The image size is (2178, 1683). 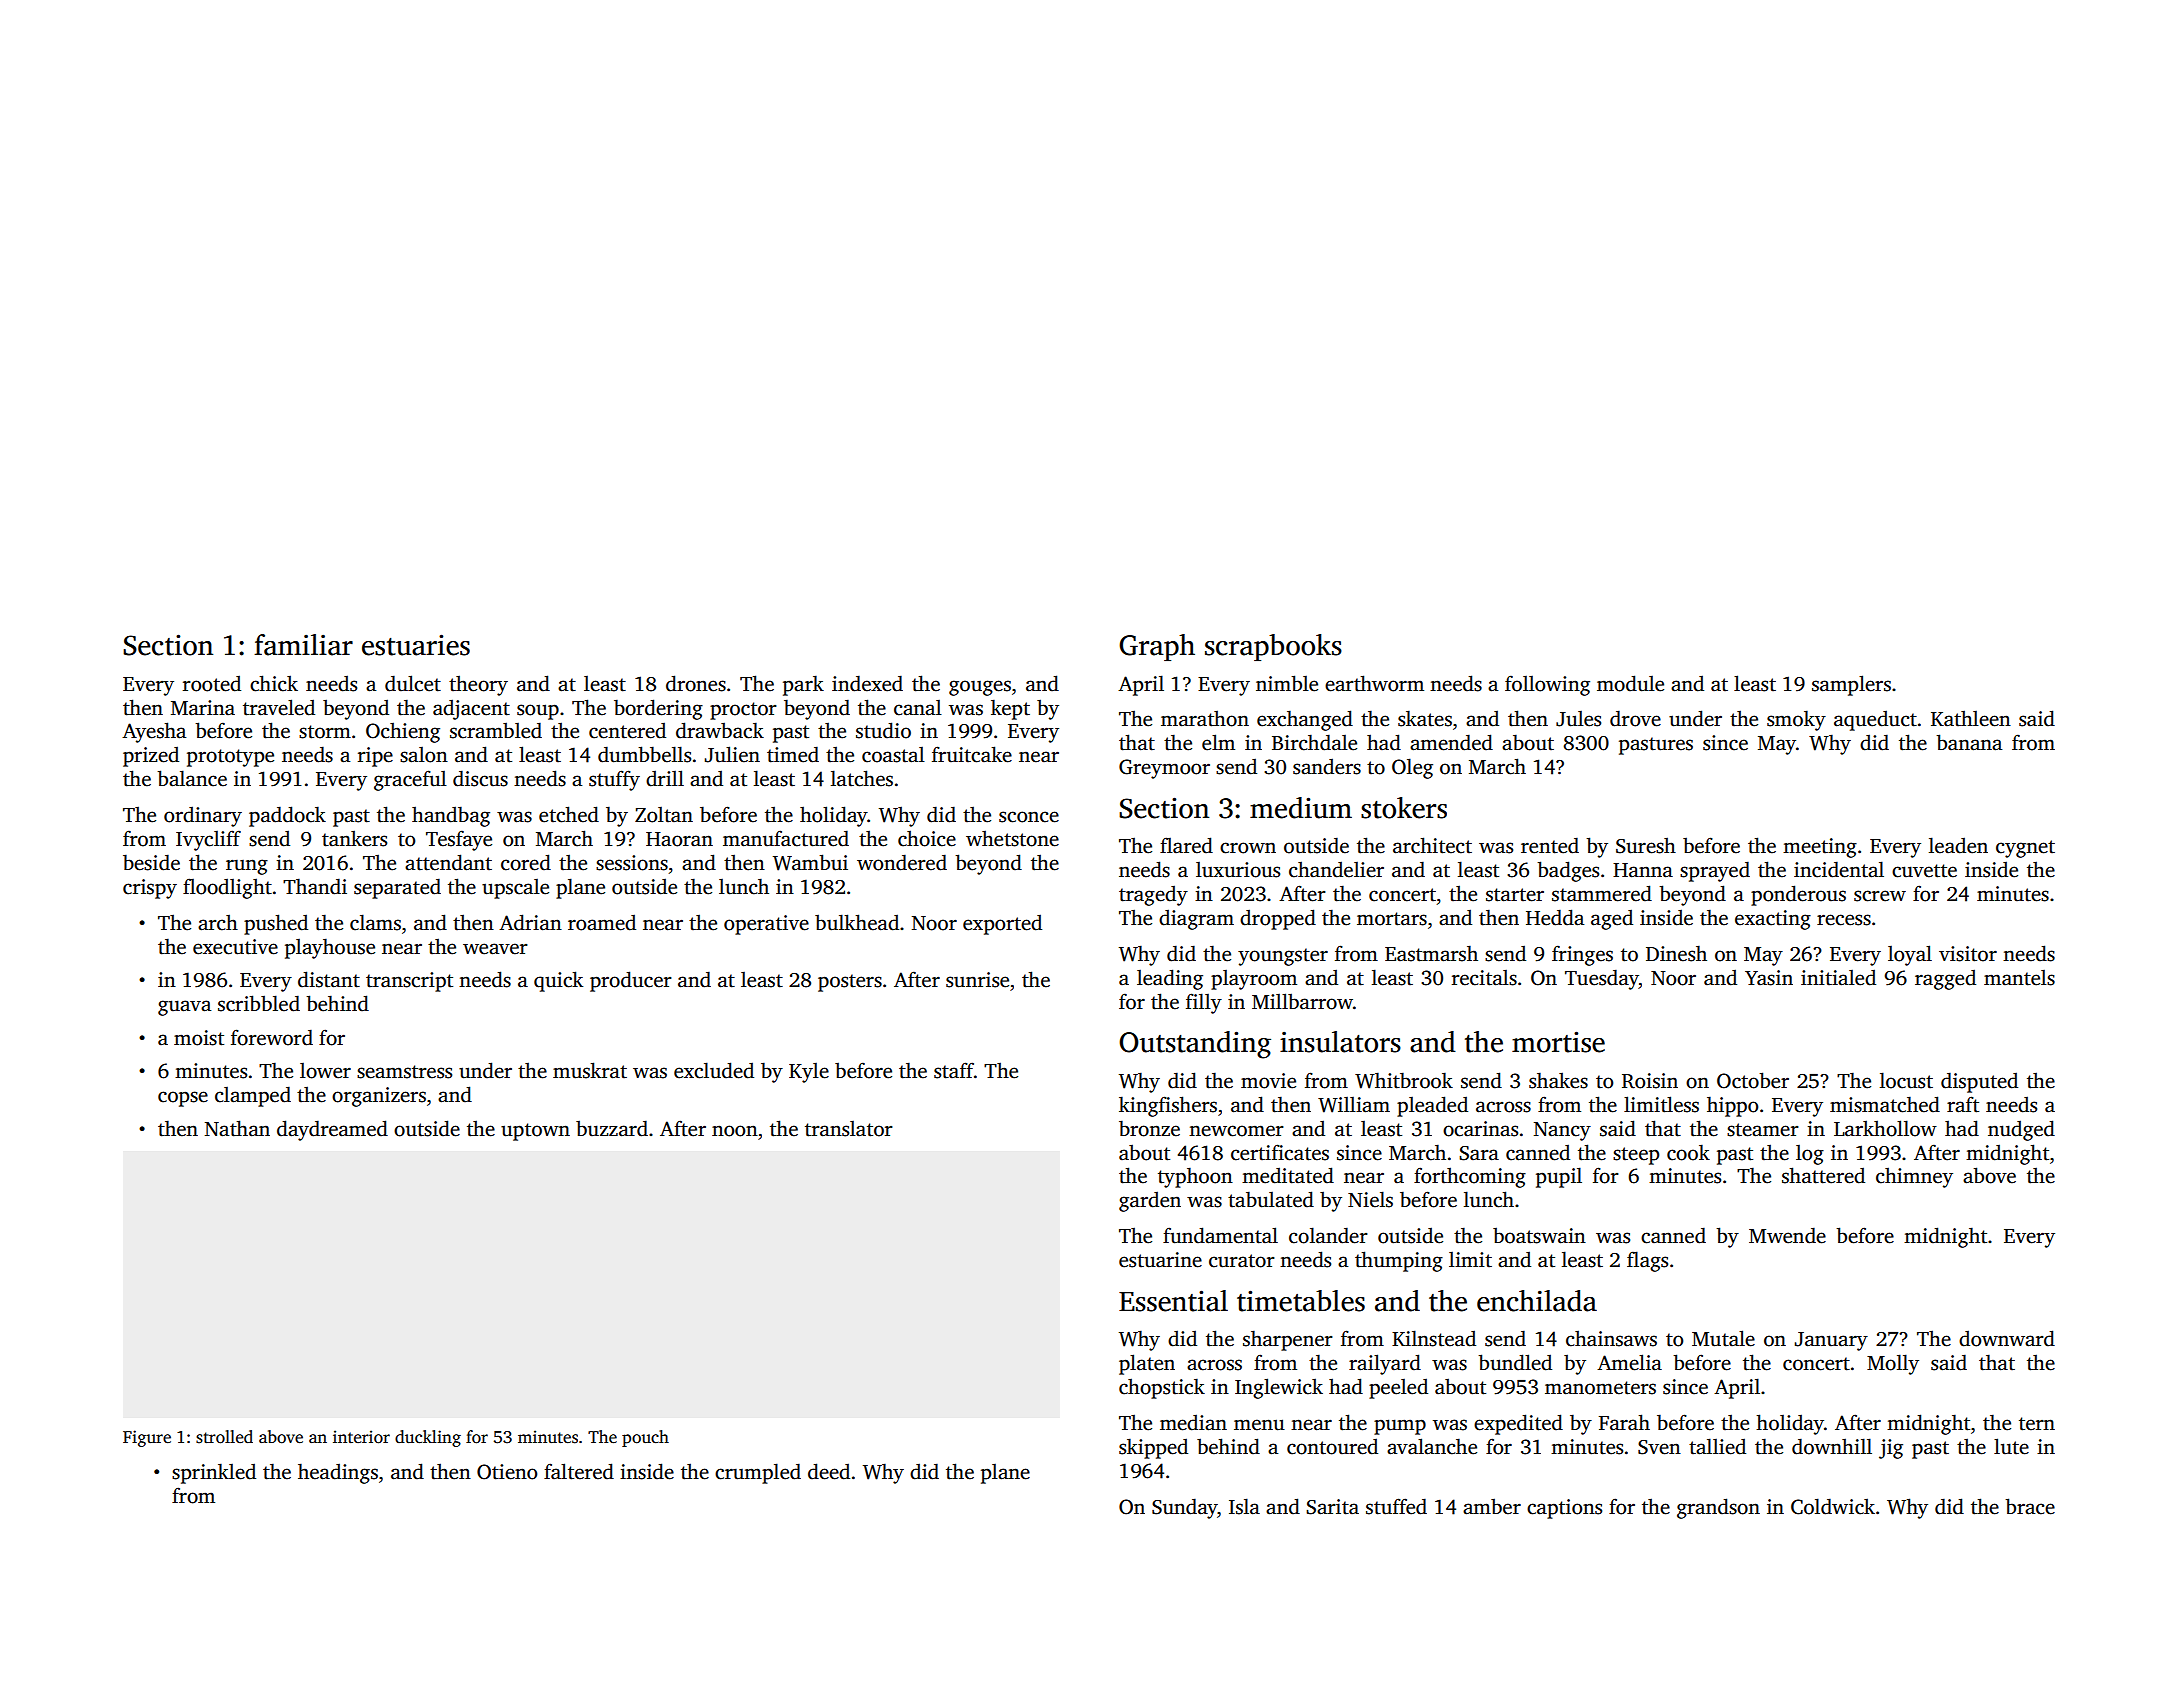 I want to click on garden, so click(x=1150, y=1201).
